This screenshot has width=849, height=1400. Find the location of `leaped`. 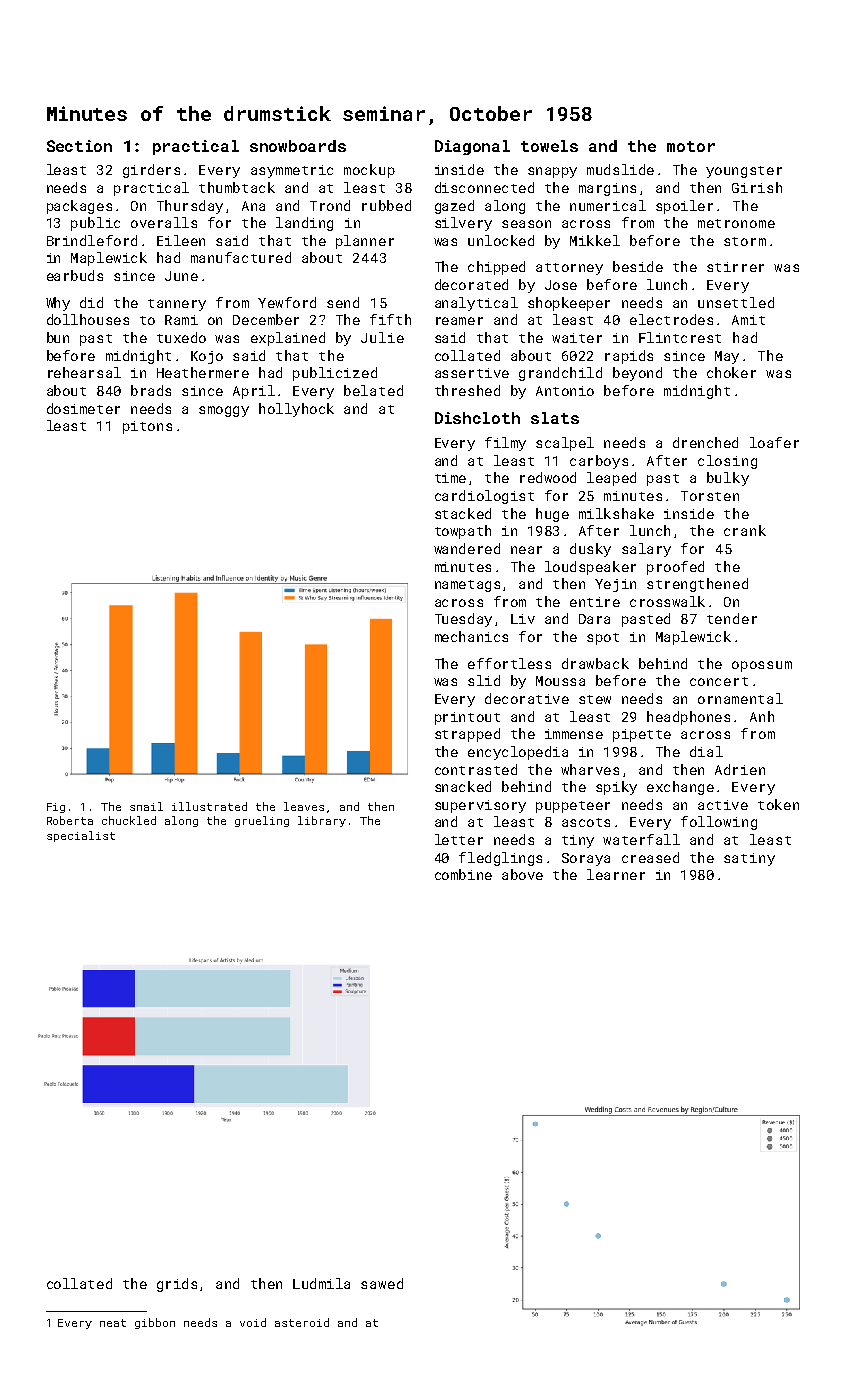

leaped is located at coordinates (611, 479).
